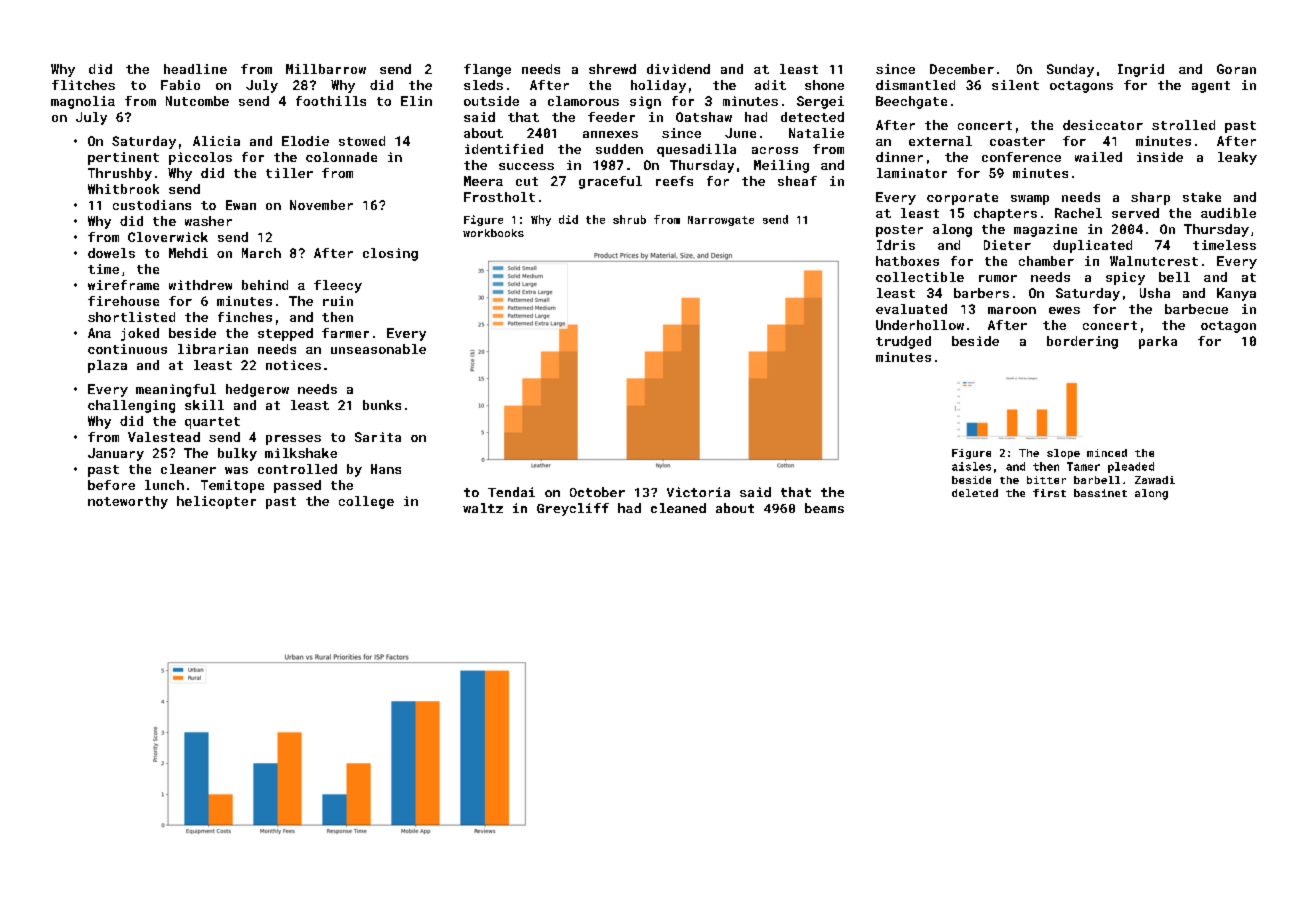 This screenshot has height=924, width=1308. Describe the element at coordinates (338, 286) in the screenshot. I see `fleecy` at that location.
